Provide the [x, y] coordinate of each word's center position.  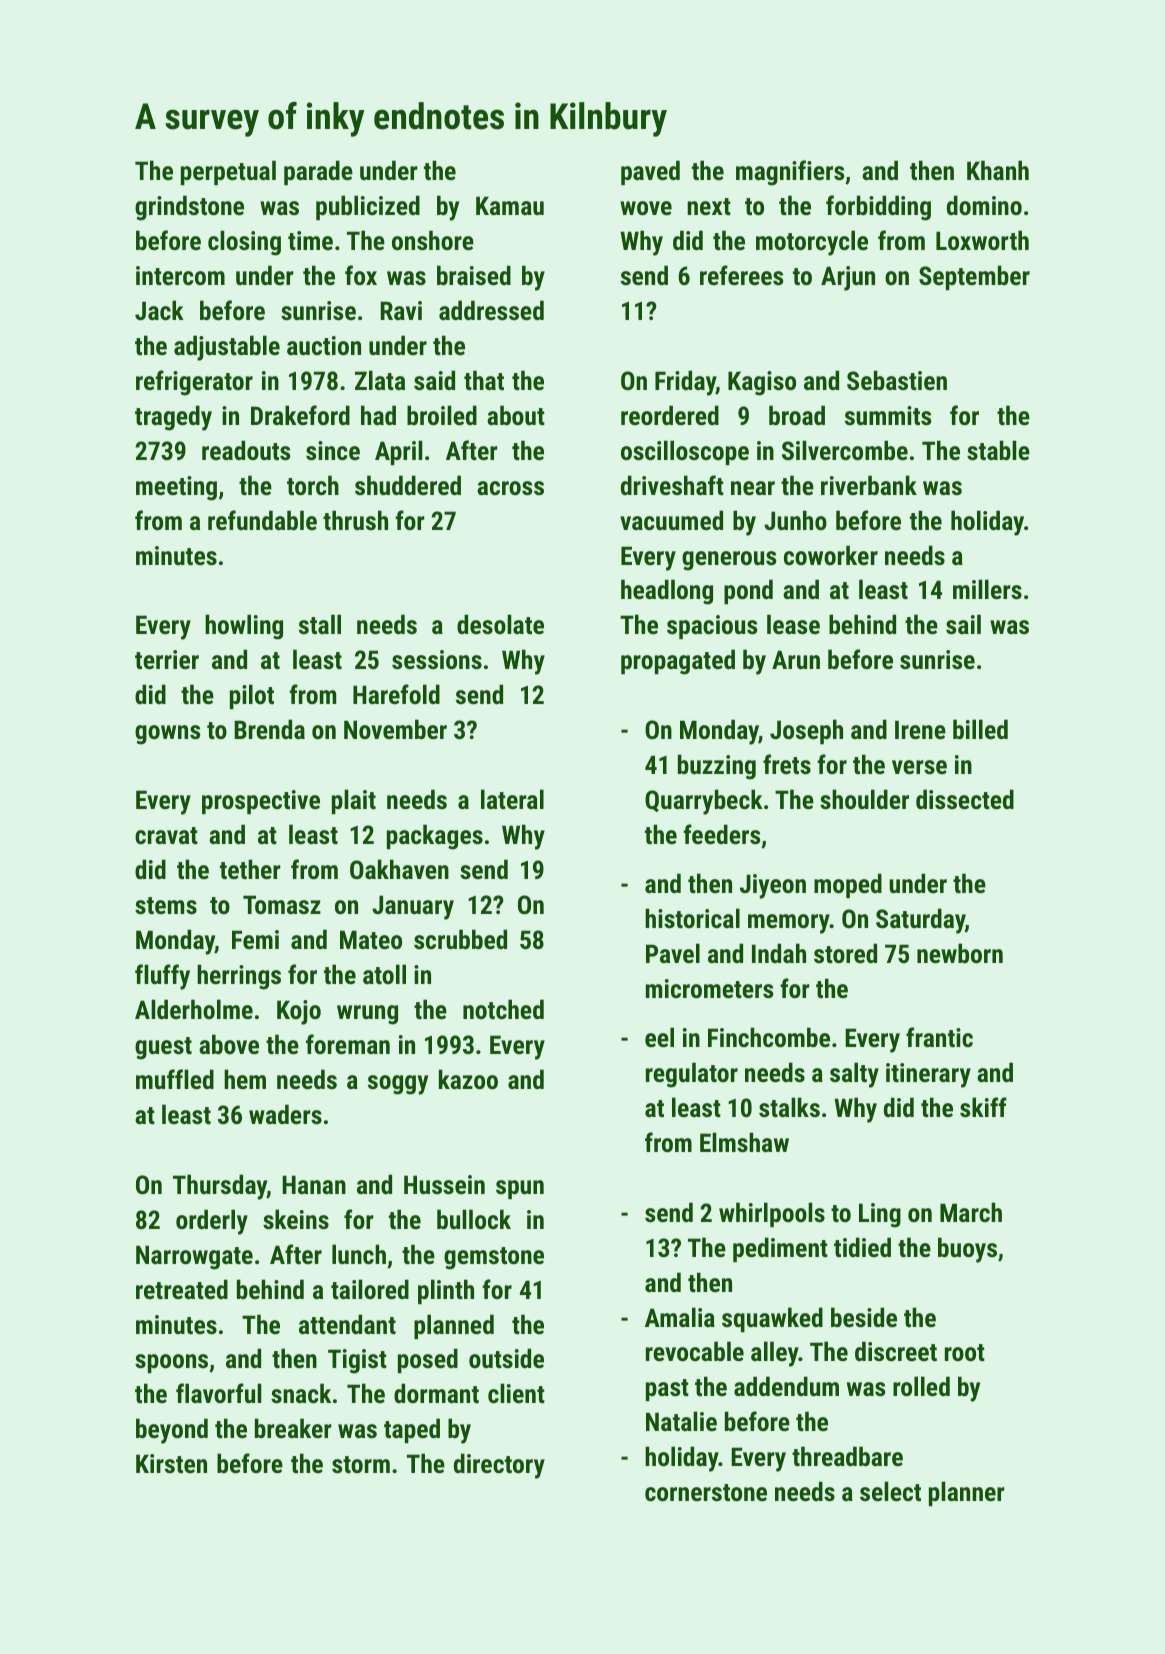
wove [646, 208]
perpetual [228, 172]
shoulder [864, 799]
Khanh [998, 170]
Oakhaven [399, 869]
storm [361, 1464]
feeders [721, 834]
